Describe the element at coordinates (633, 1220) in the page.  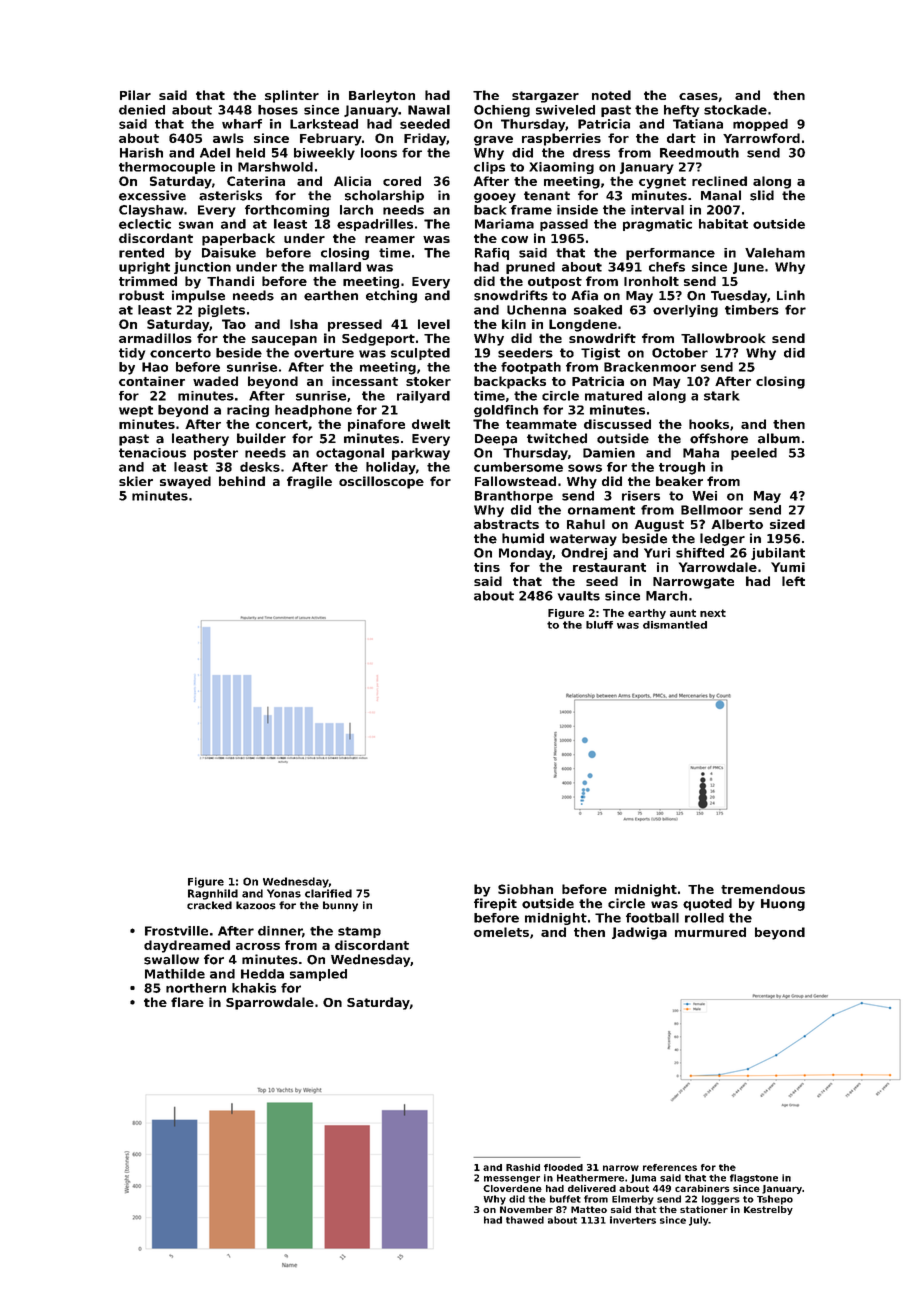
I see `inverters` at that location.
